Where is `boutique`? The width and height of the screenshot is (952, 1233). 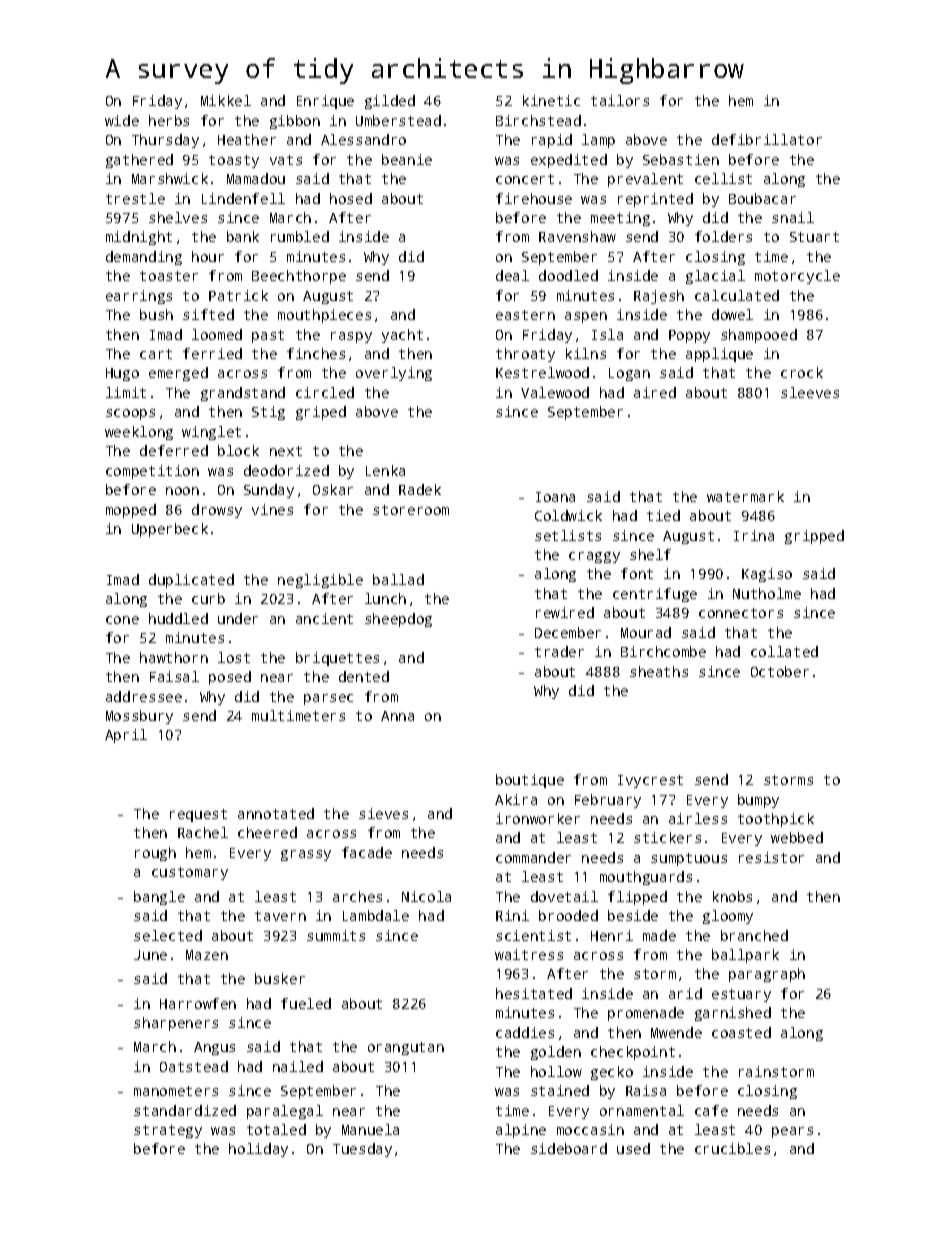
boutique is located at coordinates (530, 781).
